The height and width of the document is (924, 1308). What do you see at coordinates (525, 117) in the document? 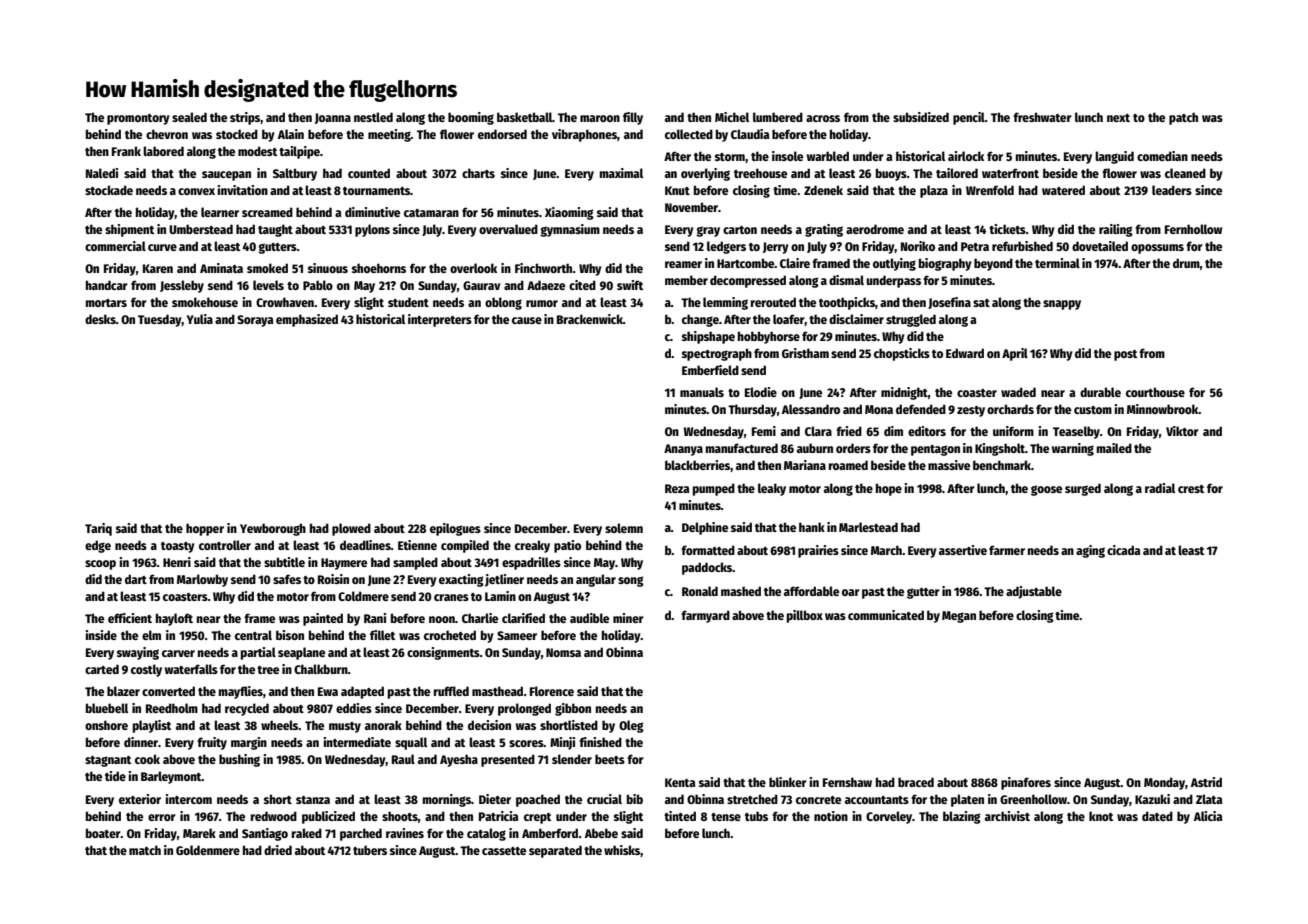
I see `basketball` at bounding box center [525, 117].
